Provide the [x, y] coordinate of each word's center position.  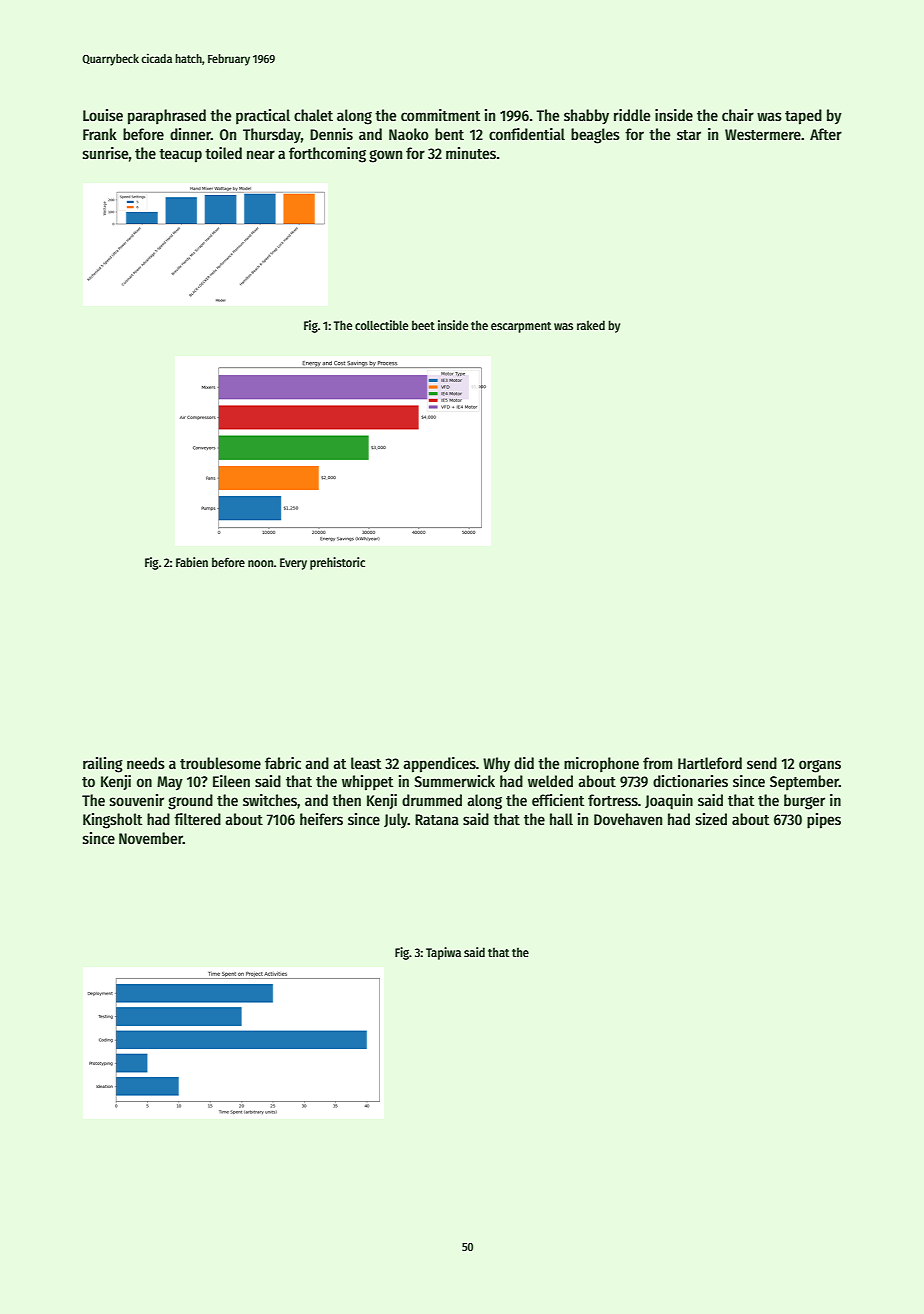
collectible [381, 325]
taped [803, 117]
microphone [601, 764]
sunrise [105, 153]
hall [561, 819]
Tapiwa [443, 953]
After [826, 134]
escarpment [521, 327]
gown [385, 156]
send [762, 763]
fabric [283, 763]
